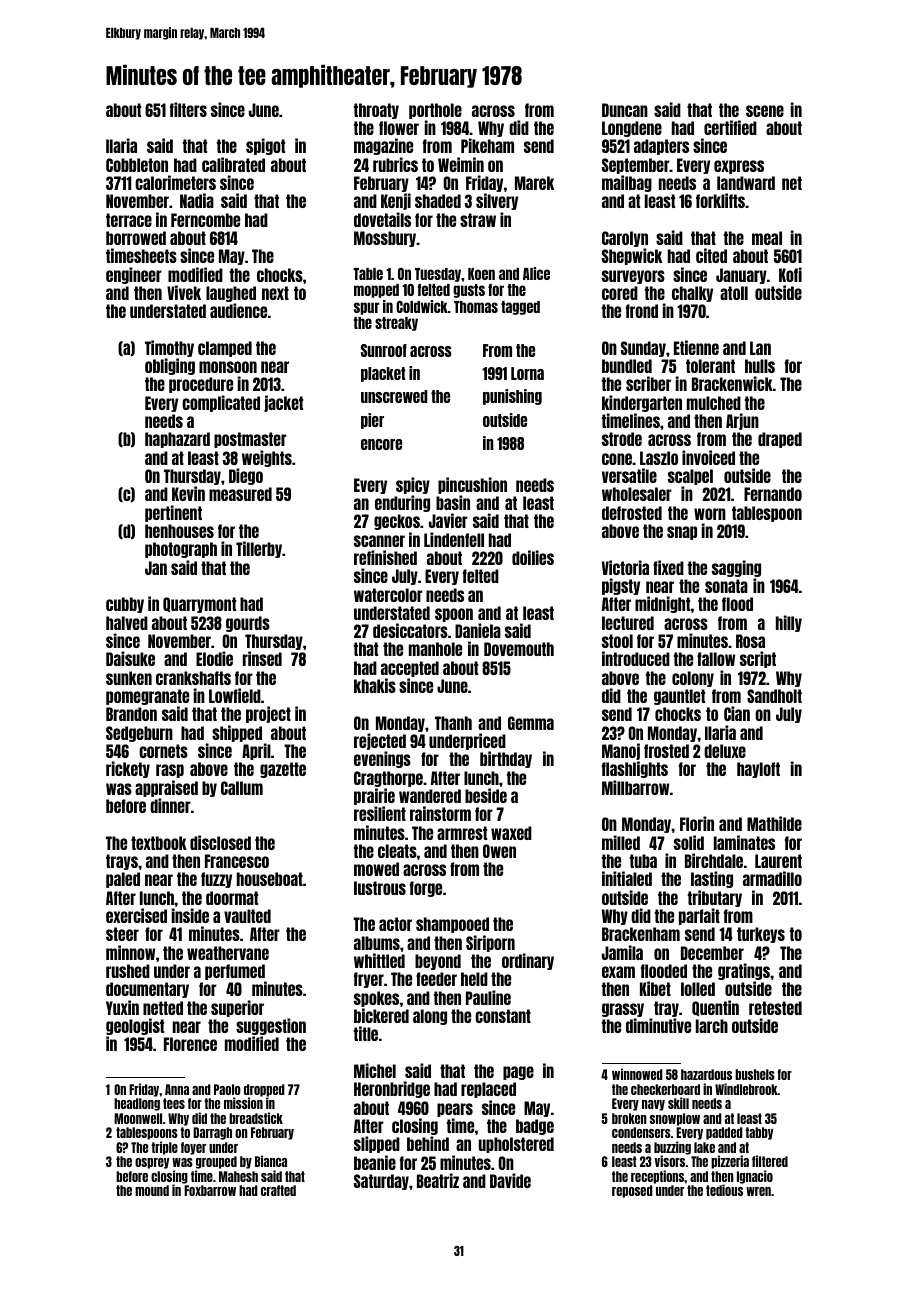 This page has width=908, height=1316. Describe the element at coordinates (130, 952) in the page. I see `minnow` at that location.
